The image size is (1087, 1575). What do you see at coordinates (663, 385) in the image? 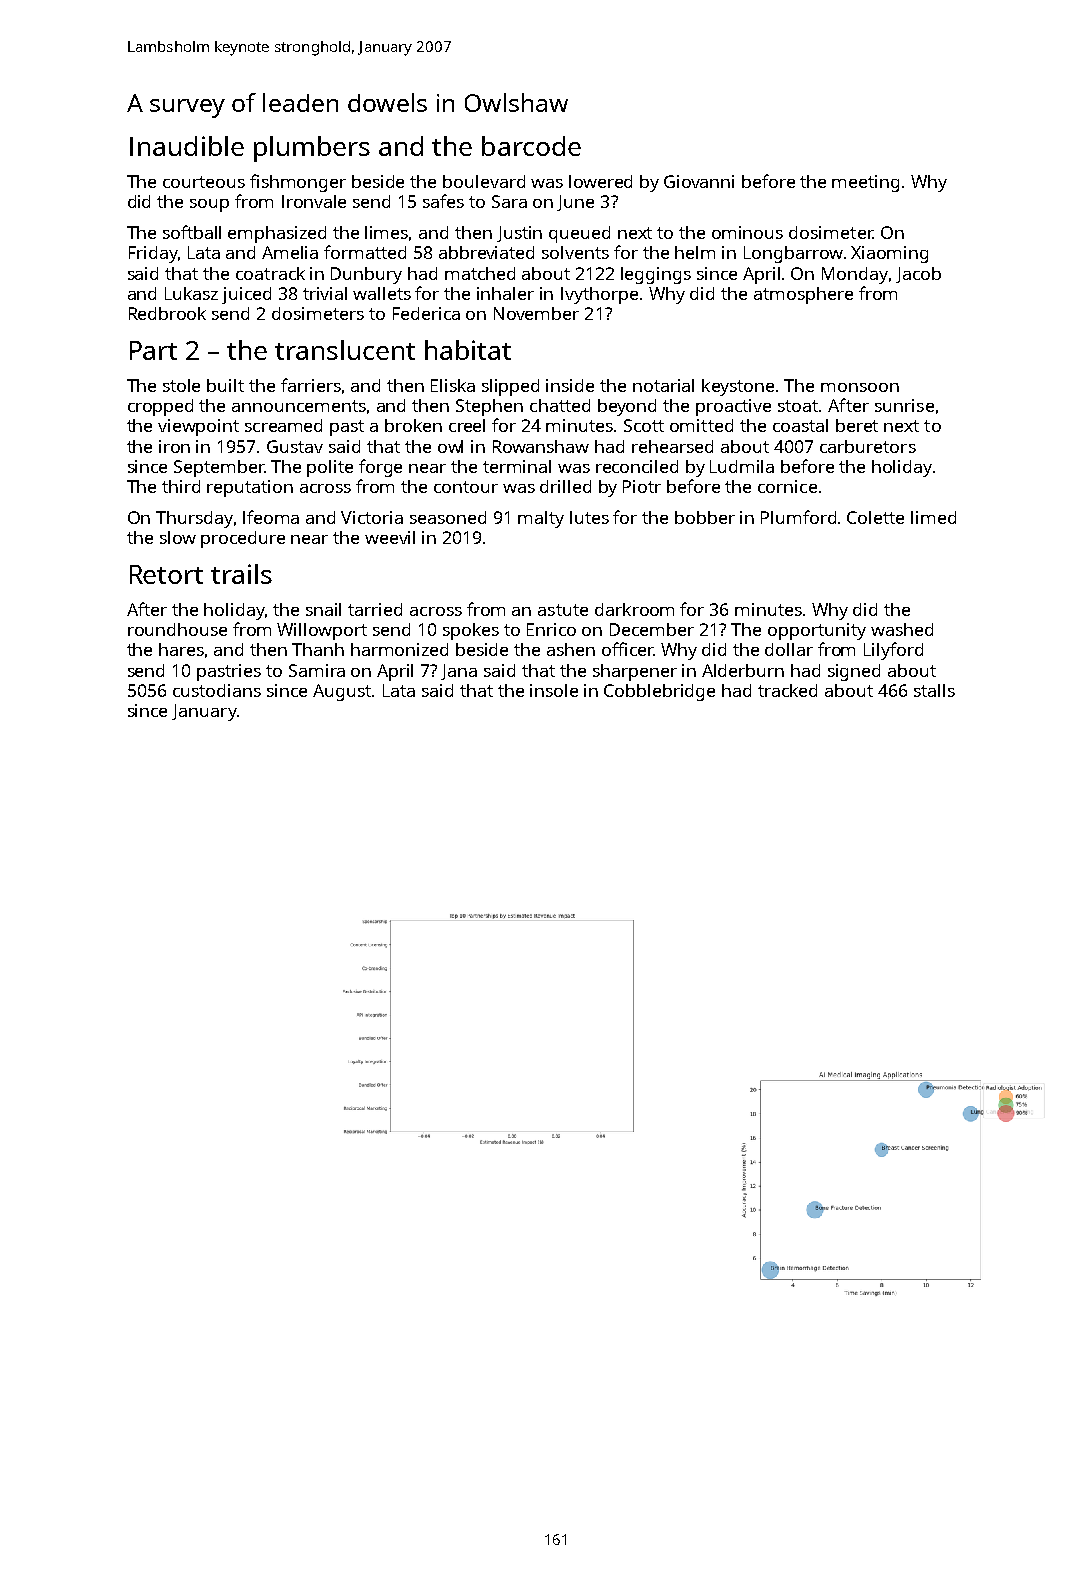
I see `notarial` at bounding box center [663, 385].
